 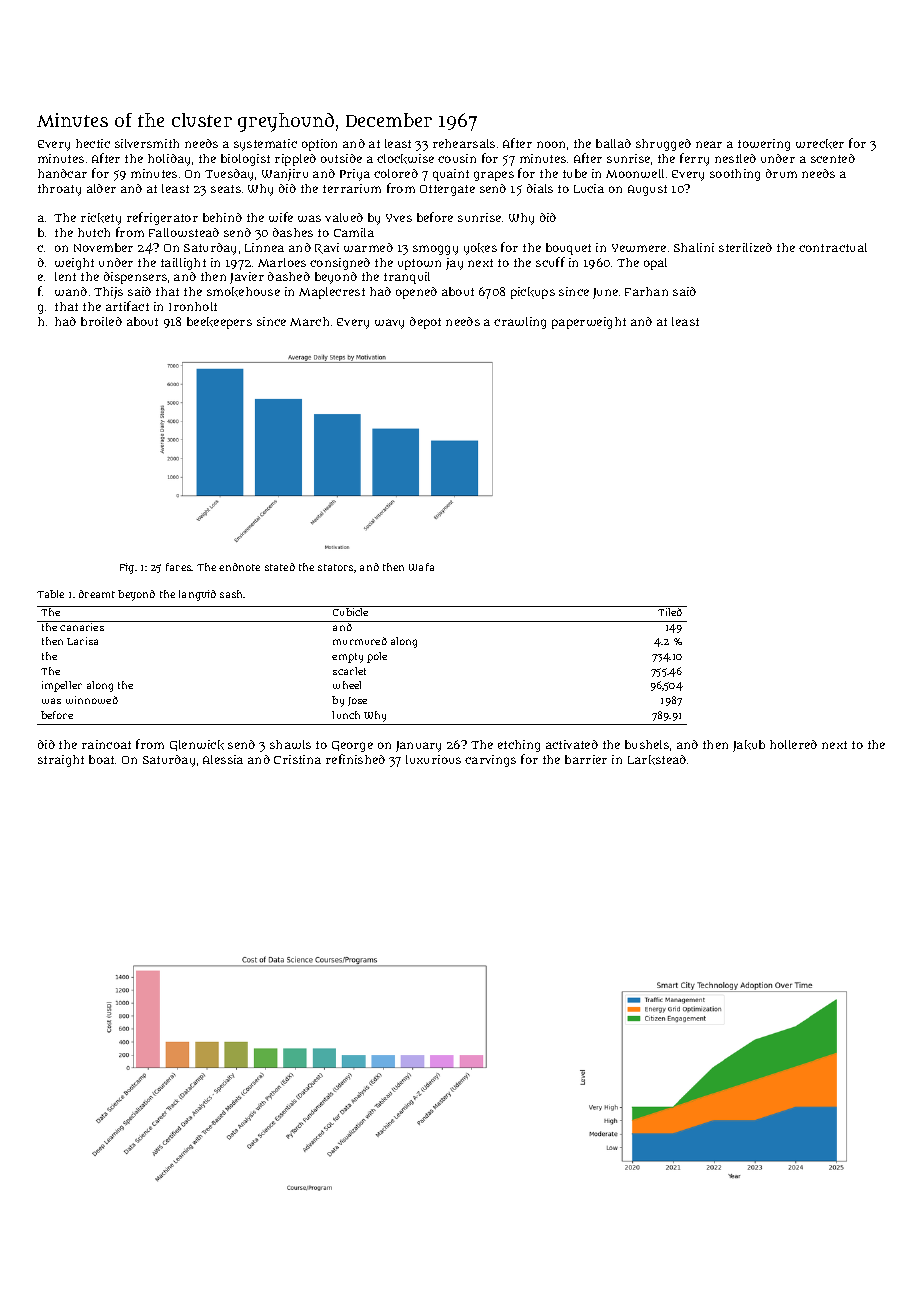 I want to click on noon, so click(x=551, y=144).
